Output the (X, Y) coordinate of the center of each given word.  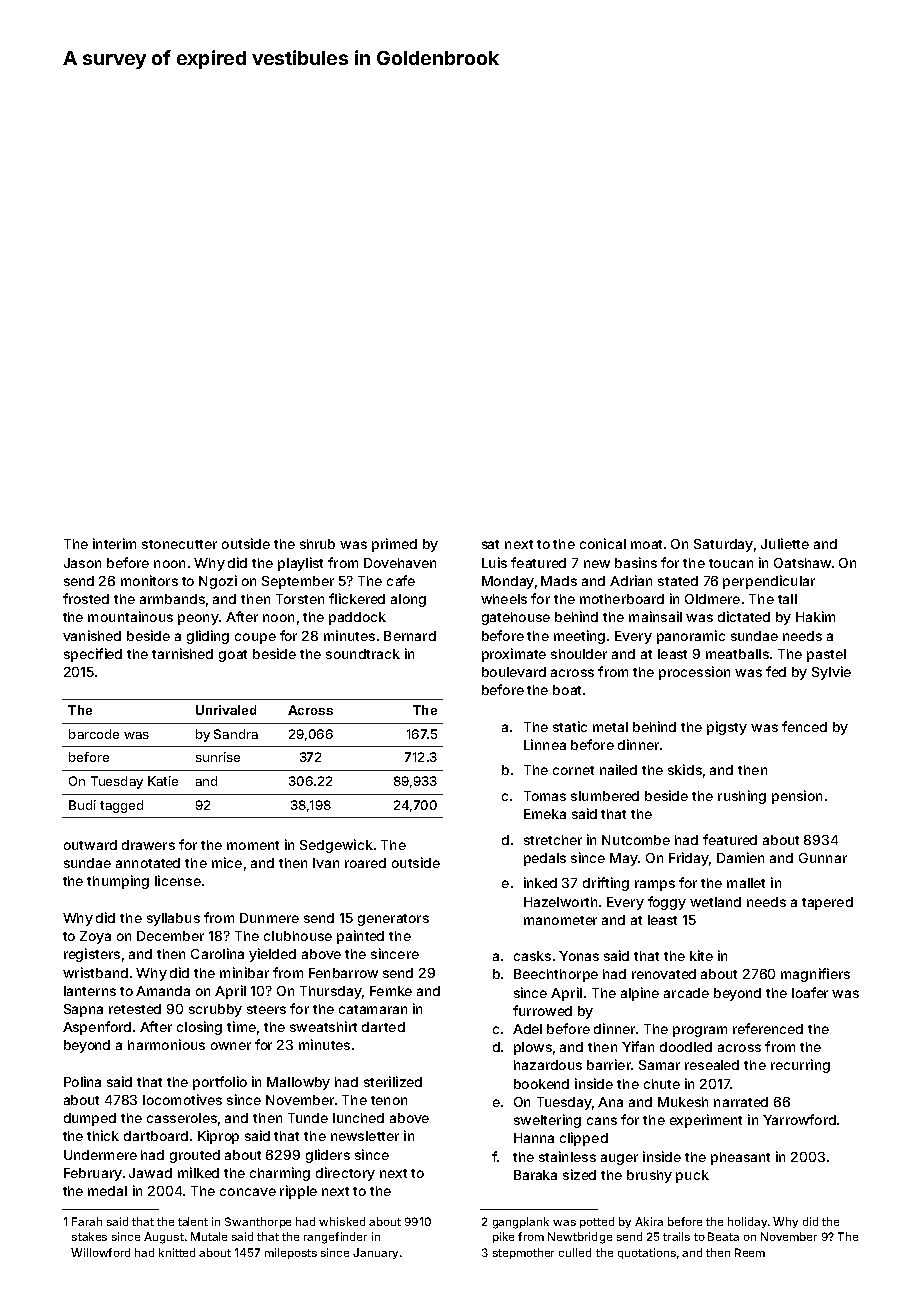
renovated (664, 974)
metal (610, 727)
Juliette (785, 543)
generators (393, 920)
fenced (804, 726)
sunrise (218, 757)
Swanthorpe (258, 1222)
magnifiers (815, 975)
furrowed (542, 1010)
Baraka (535, 1175)
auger (619, 1159)
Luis (494, 562)
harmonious (166, 1044)
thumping (118, 882)
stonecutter (179, 544)
